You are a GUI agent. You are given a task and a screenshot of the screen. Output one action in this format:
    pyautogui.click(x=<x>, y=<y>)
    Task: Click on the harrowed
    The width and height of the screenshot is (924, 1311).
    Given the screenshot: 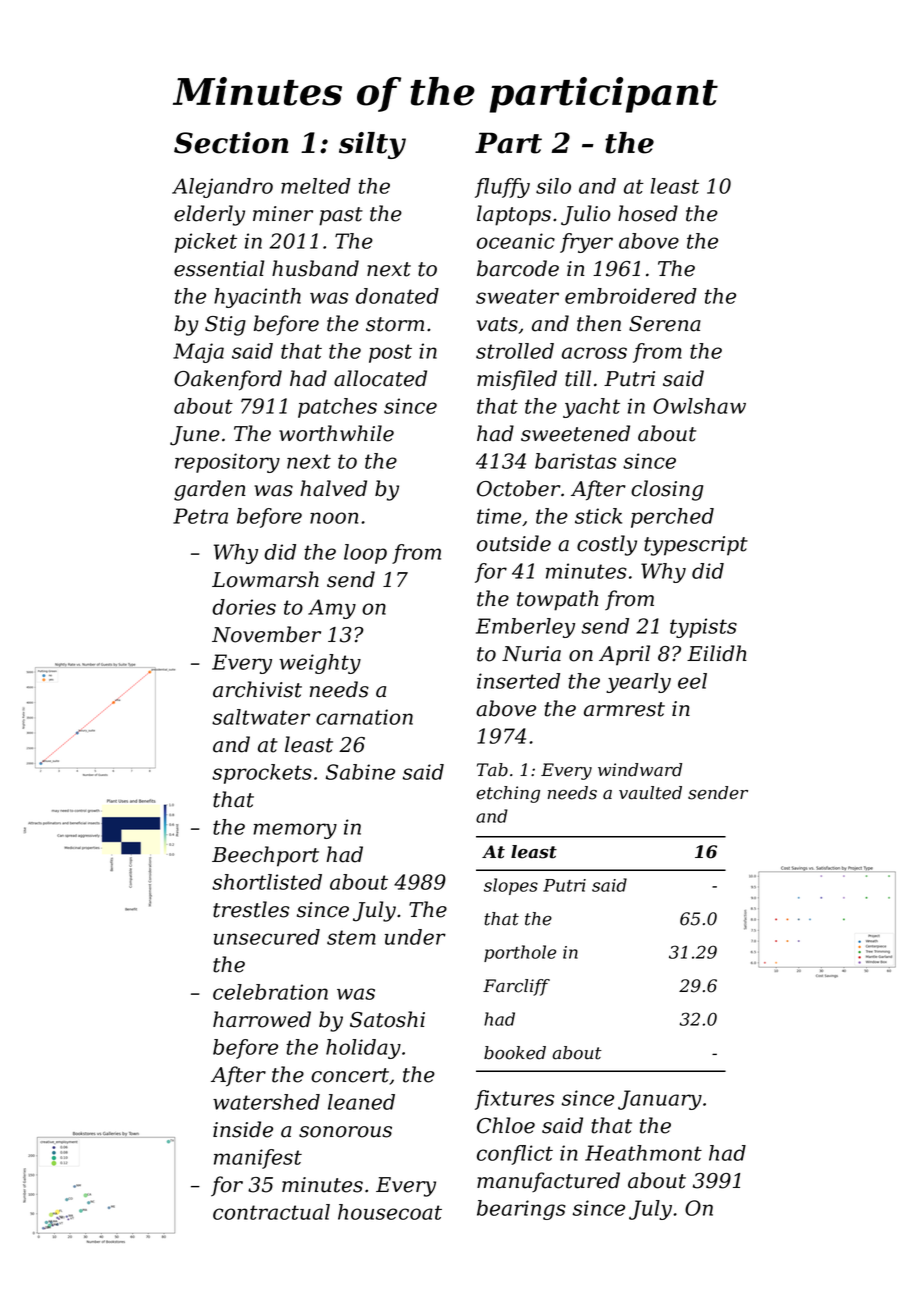 What is the action you would take?
    pyautogui.click(x=262, y=1019)
